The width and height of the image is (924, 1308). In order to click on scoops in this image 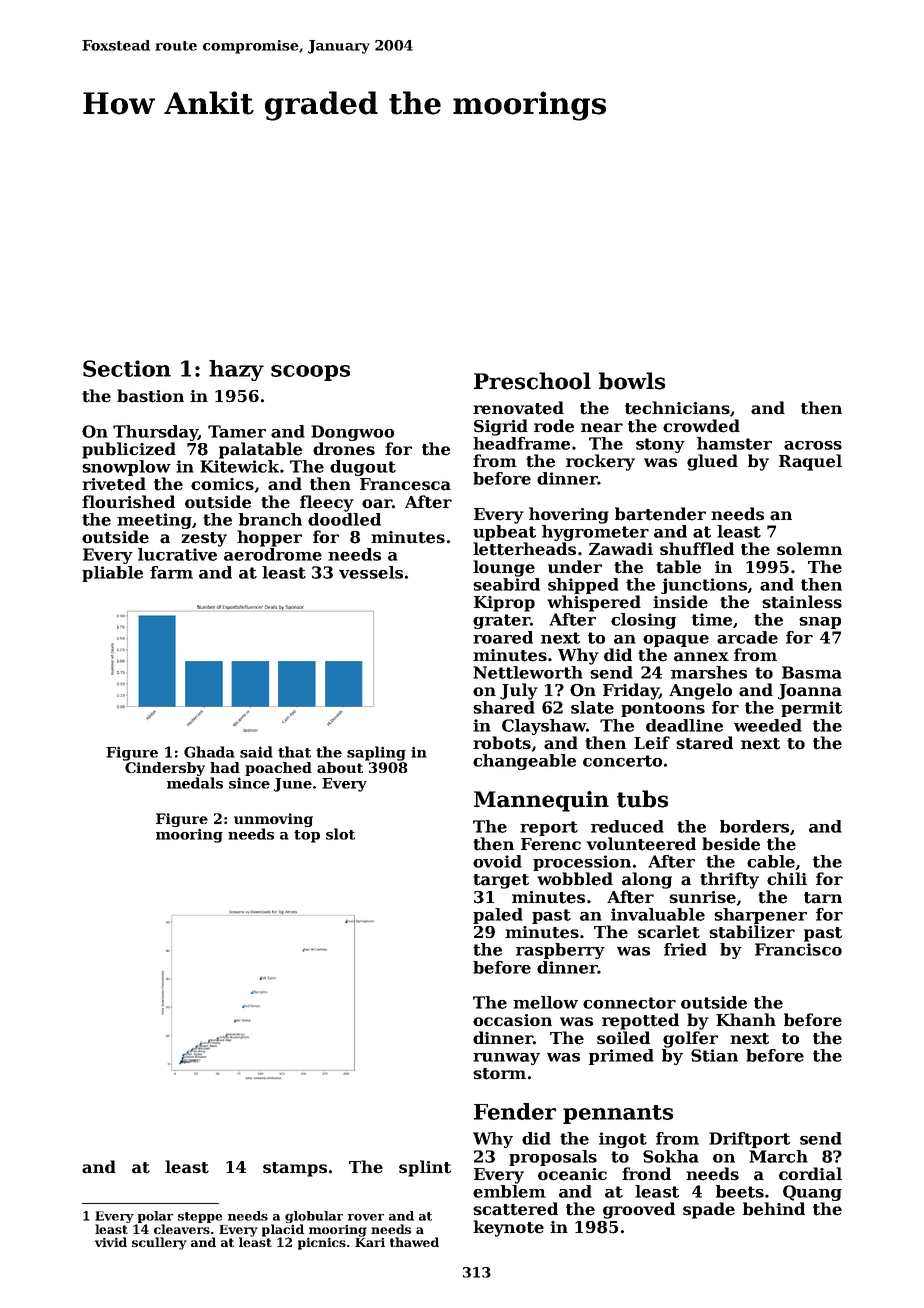, I will do `click(310, 373)`.
